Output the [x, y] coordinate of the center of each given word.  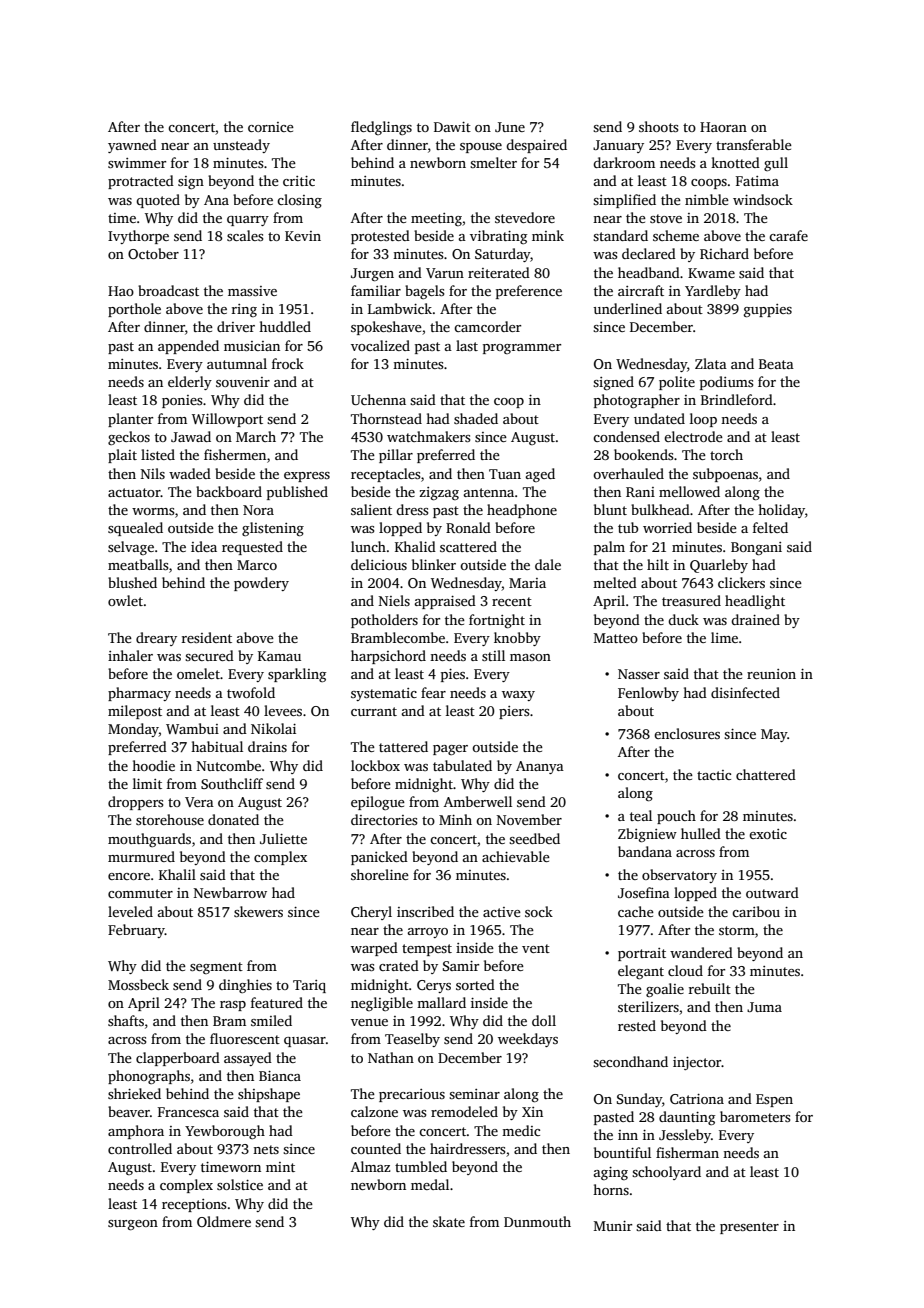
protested [380, 237]
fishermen [235, 454]
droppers [135, 803]
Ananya [540, 767]
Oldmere [224, 1221]
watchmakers [428, 436]
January [618, 146]
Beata [776, 364]
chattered [766, 774]
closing [299, 201]
